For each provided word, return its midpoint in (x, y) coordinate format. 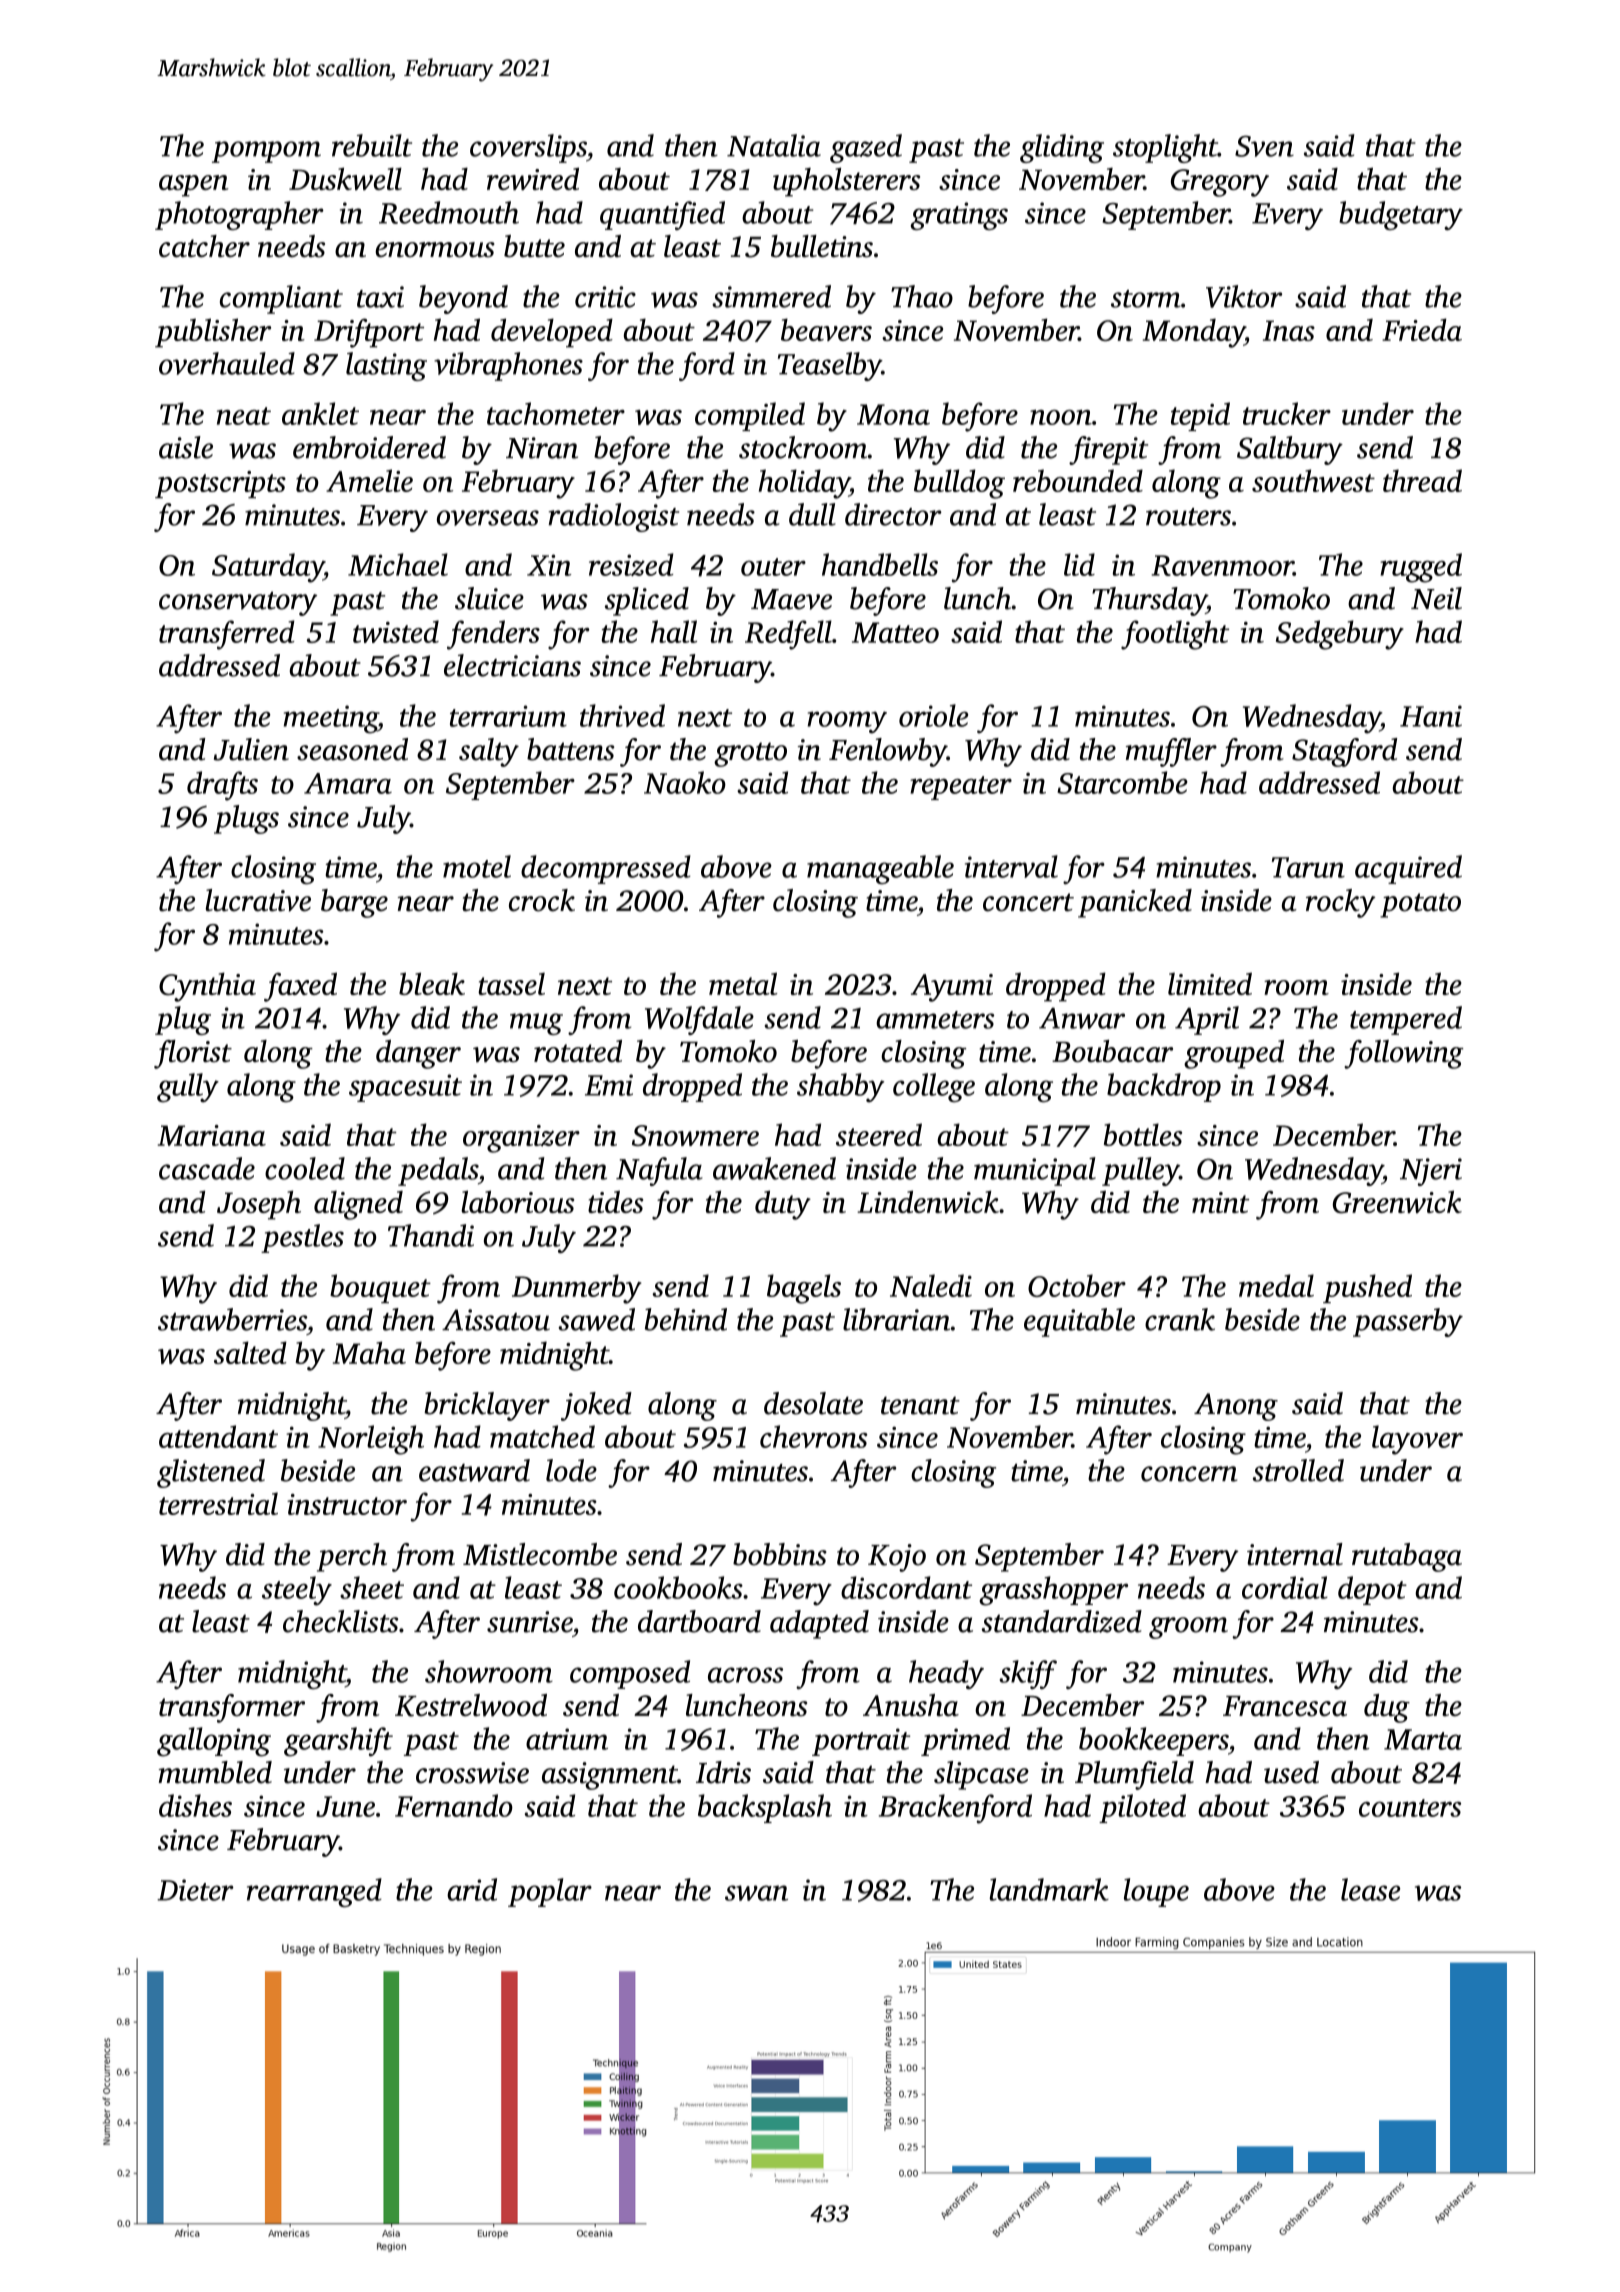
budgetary (1401, 215)
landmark (1049, 1889)
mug (536, 1024)
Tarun (1308, 867)
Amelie (369, 480)
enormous (435, 250)
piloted (1142, 1808)
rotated (578, 1051)
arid (472, 1889)
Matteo (895, 632)
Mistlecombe (540, 1554)
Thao (922, 296)
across (745, 1675)
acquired (1408, 869)
